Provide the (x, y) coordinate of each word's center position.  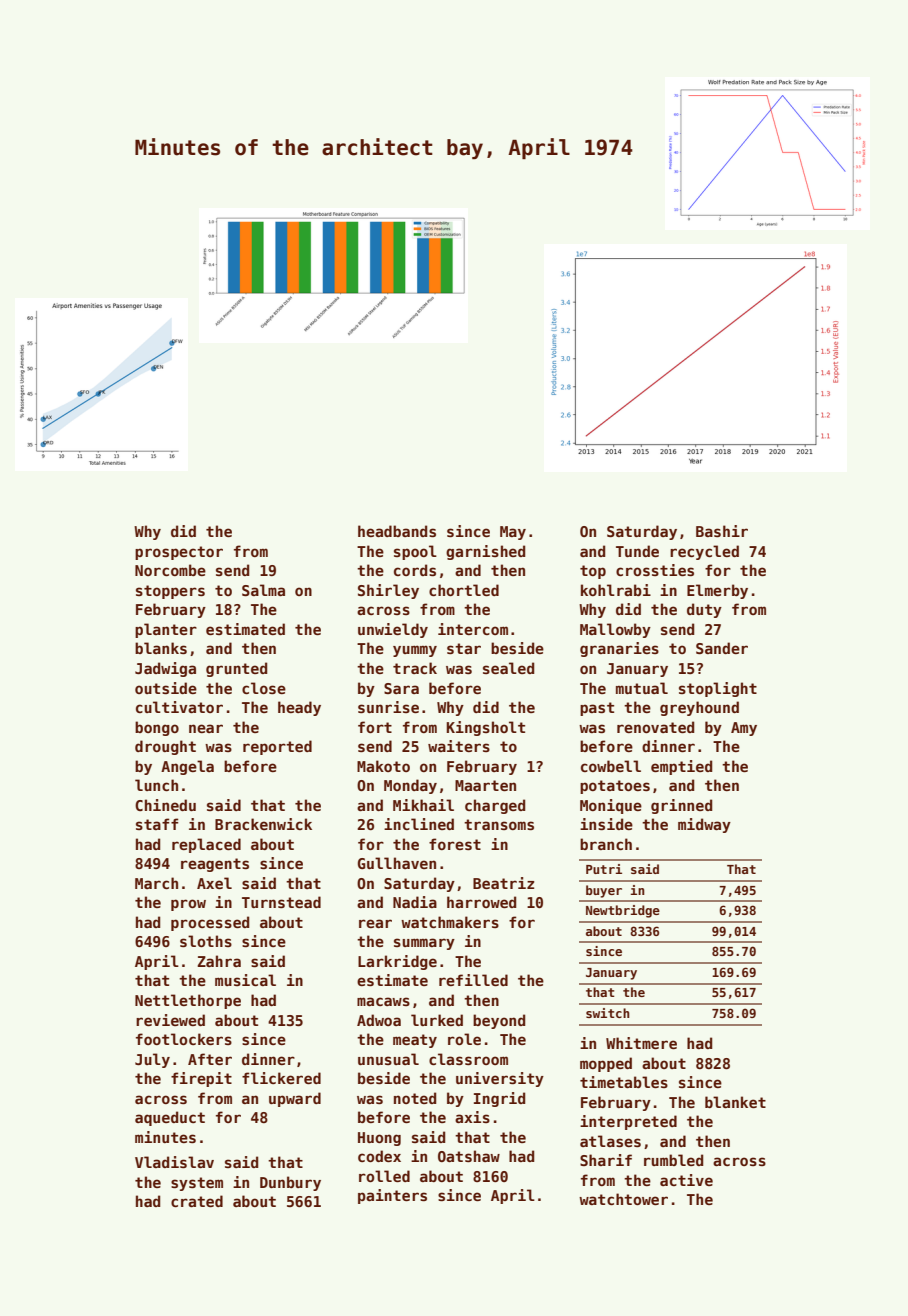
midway (704, 825)
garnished (486, 552)
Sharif (606, 1160)
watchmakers (450, 922)
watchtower (623, 1199)
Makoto (383, 766)
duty (704, 610)
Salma (263, 590)
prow (188, 905)
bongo (157, 728)
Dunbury (290, 1183)
